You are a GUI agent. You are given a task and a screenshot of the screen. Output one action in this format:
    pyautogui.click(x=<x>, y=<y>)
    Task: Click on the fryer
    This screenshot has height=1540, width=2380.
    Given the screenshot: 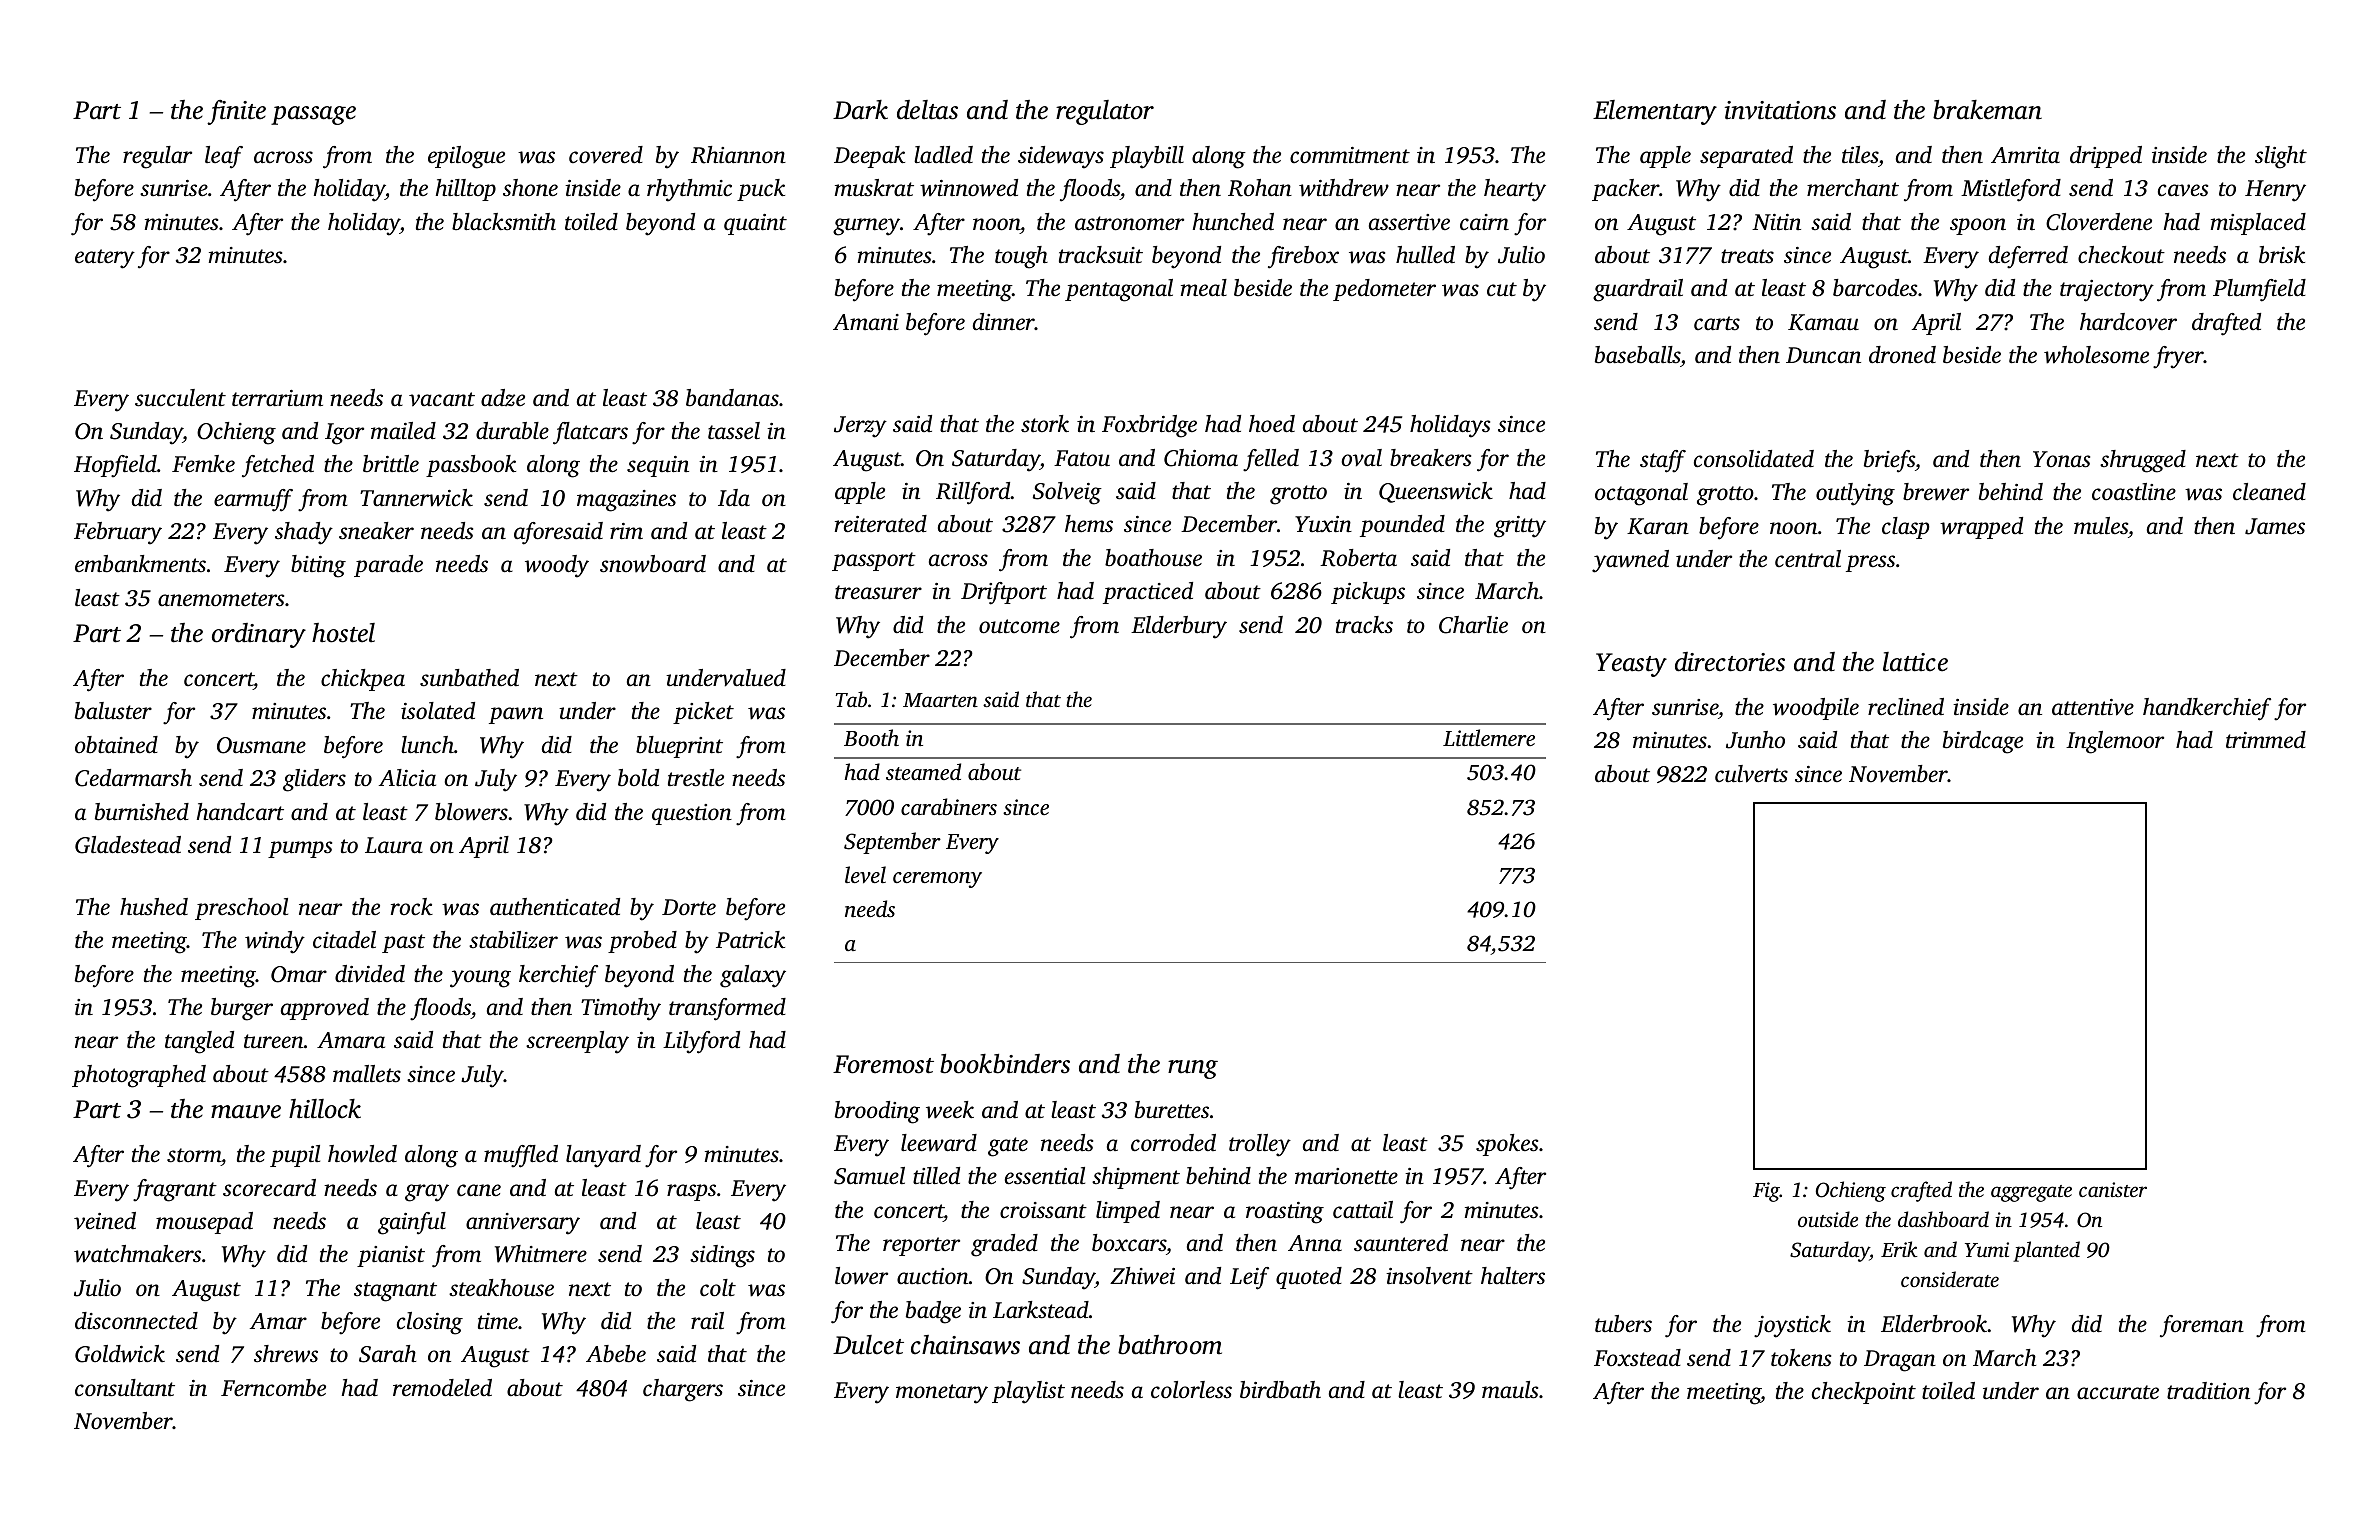 What is the action you would take?
    pyautogui.click(x=2178, y=357)
